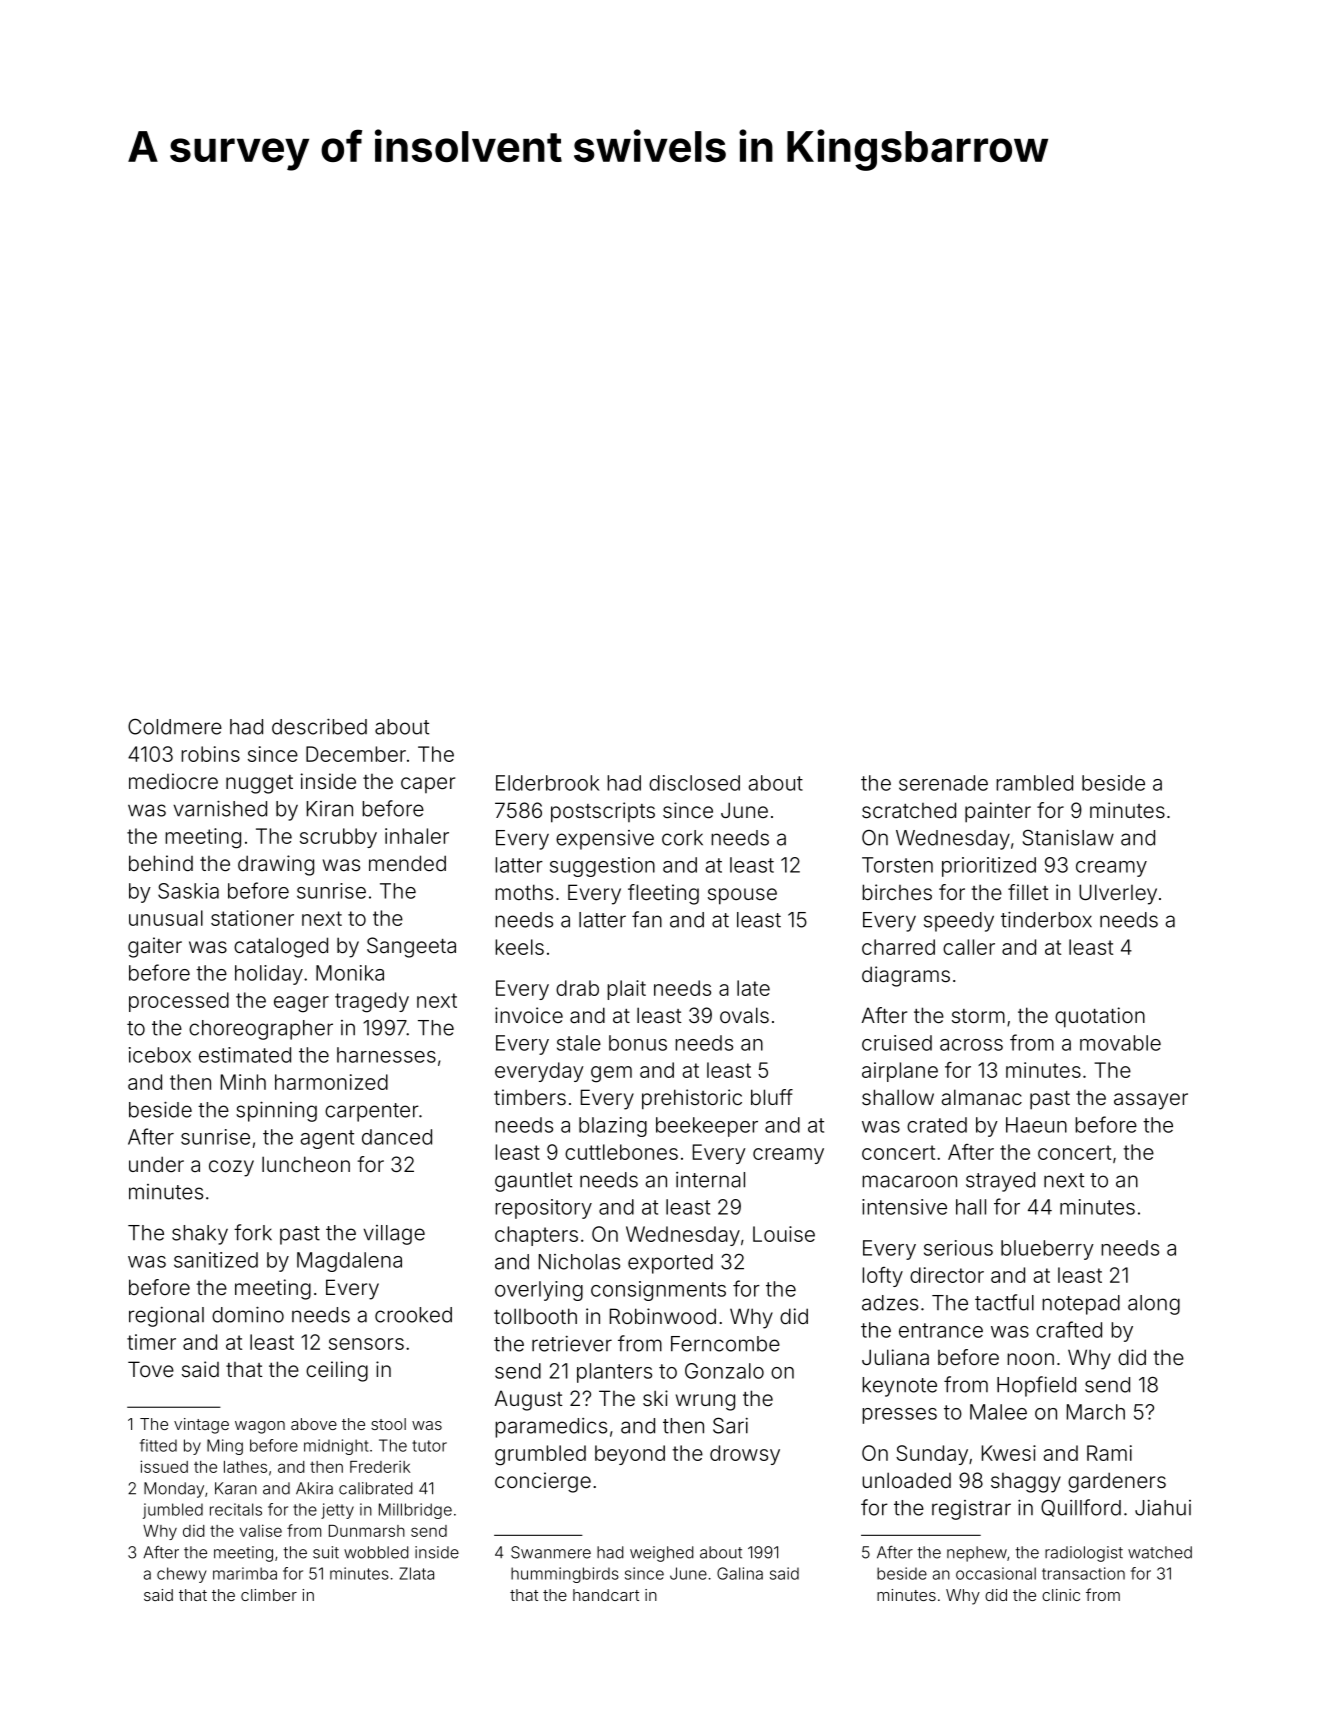 The width and height of the screenshot is (1321, 1709). Describe the element at coordinates (1034, 783) in the screenshot. I see `rambled` at that location.
